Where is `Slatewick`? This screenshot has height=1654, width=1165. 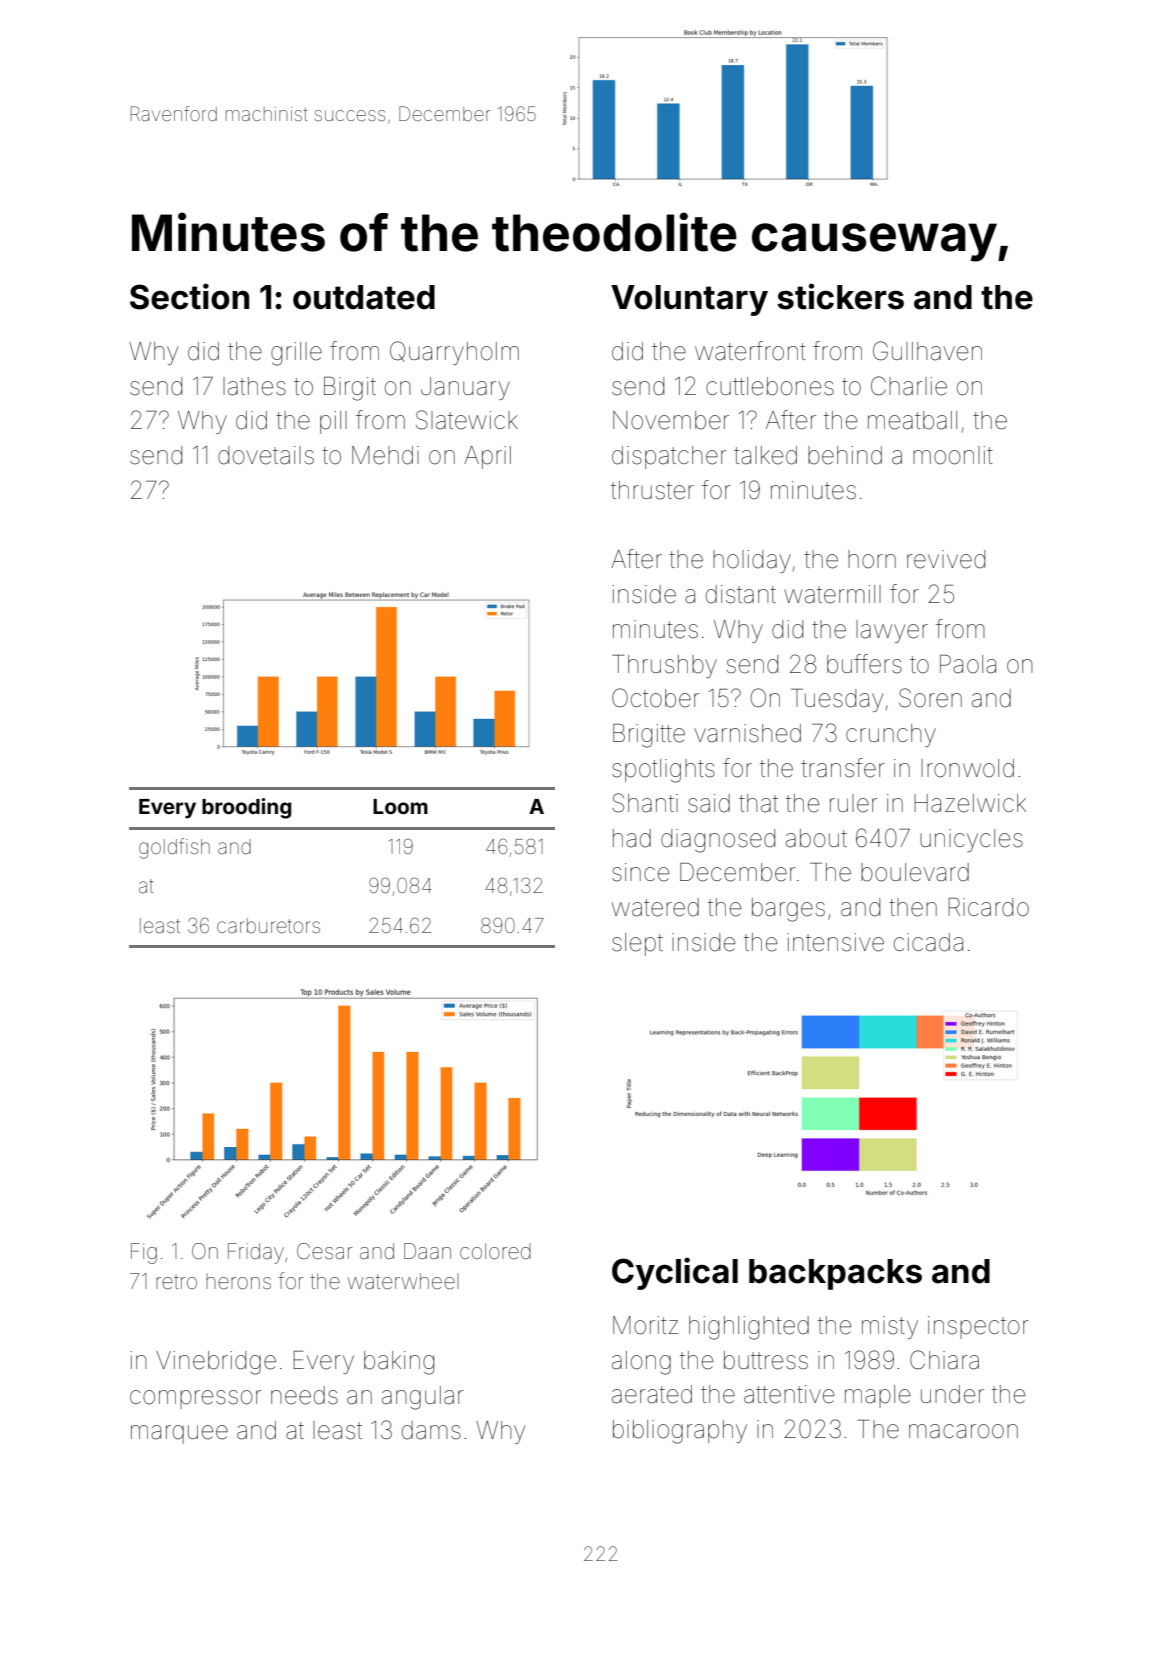
Slatewick is located at coordinates (467, 420).
